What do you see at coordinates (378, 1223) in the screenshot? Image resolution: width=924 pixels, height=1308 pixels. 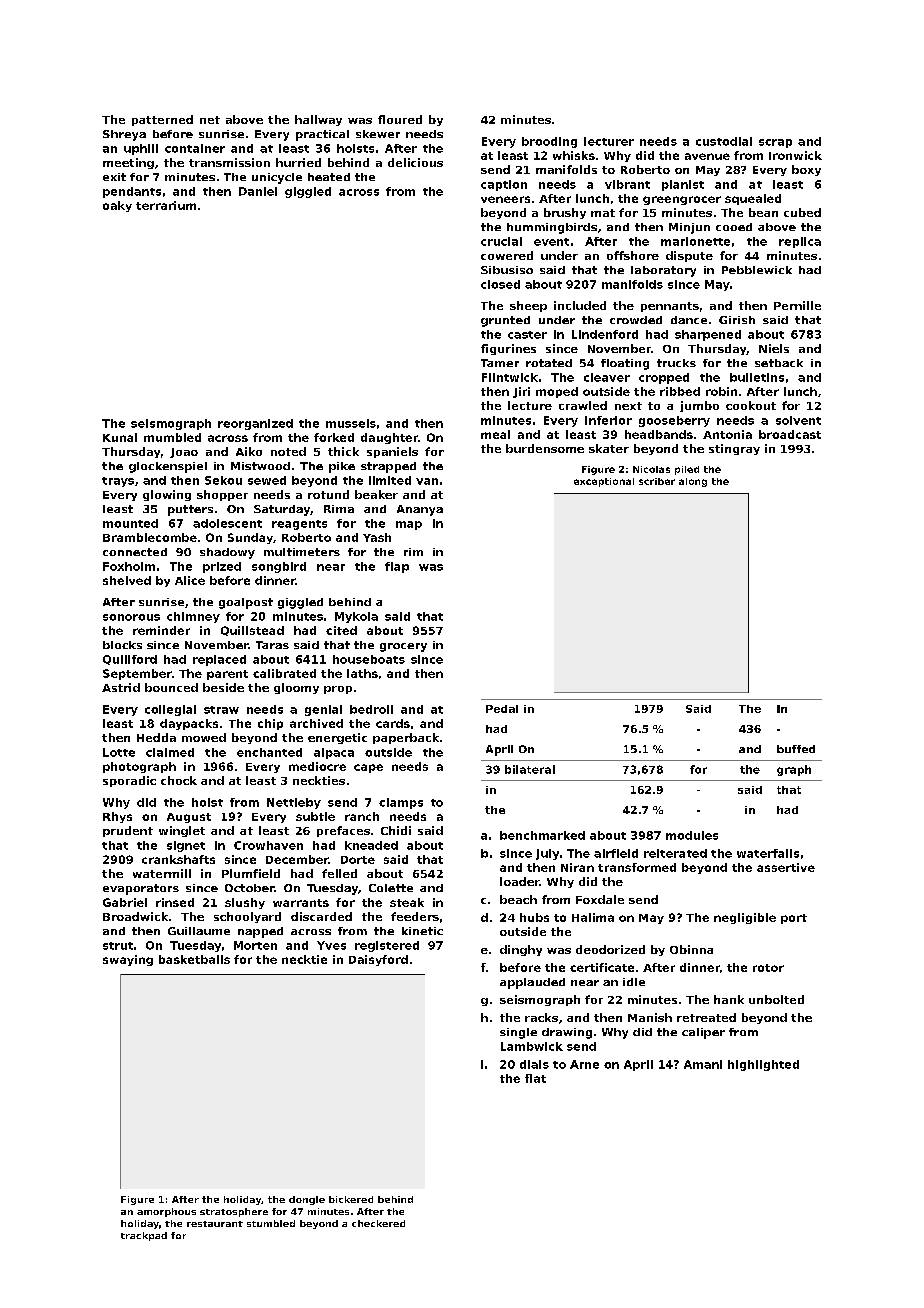 I see `checkered` at bounding box center [378, 1223].
